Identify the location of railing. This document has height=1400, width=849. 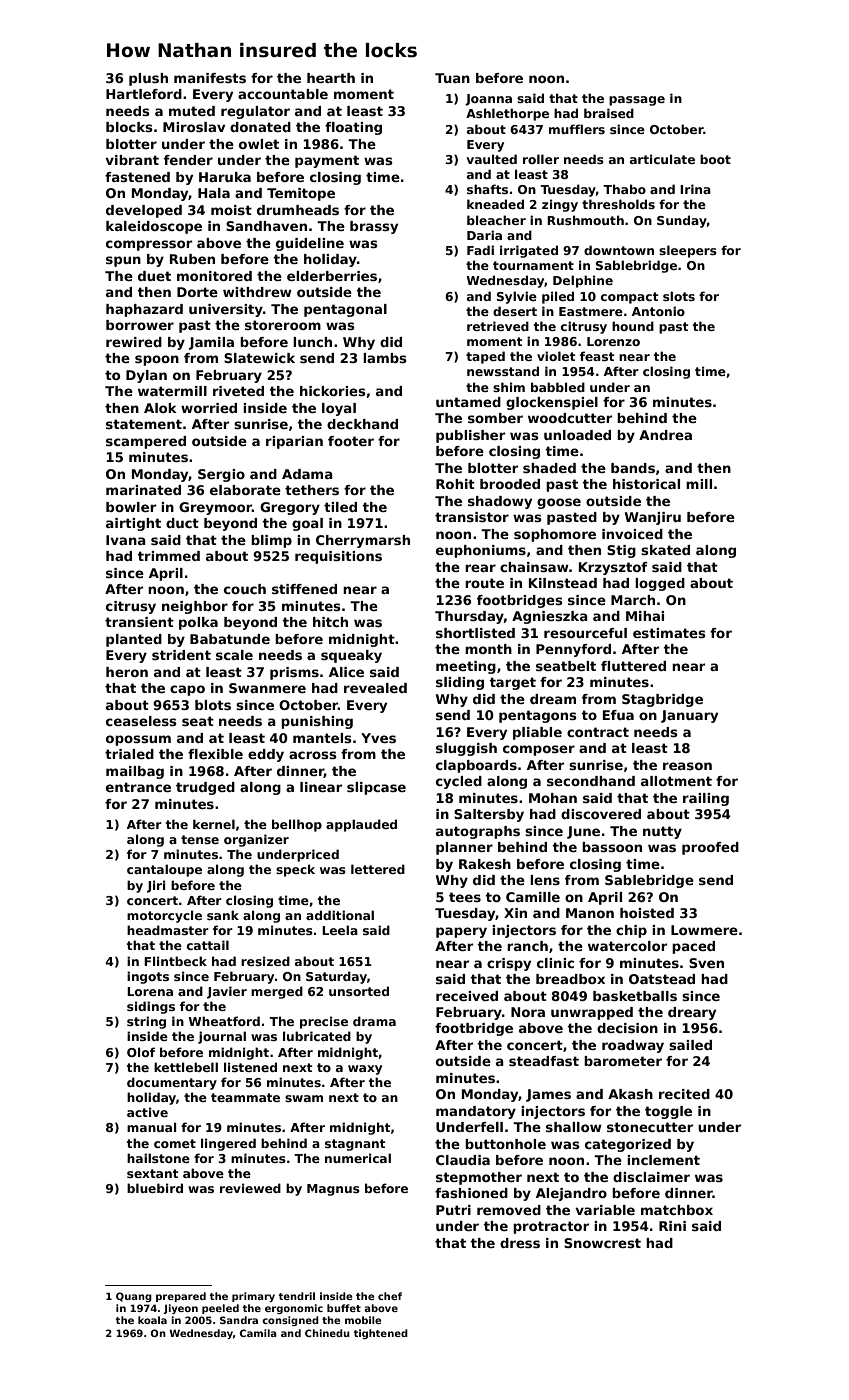
(706, 799).
